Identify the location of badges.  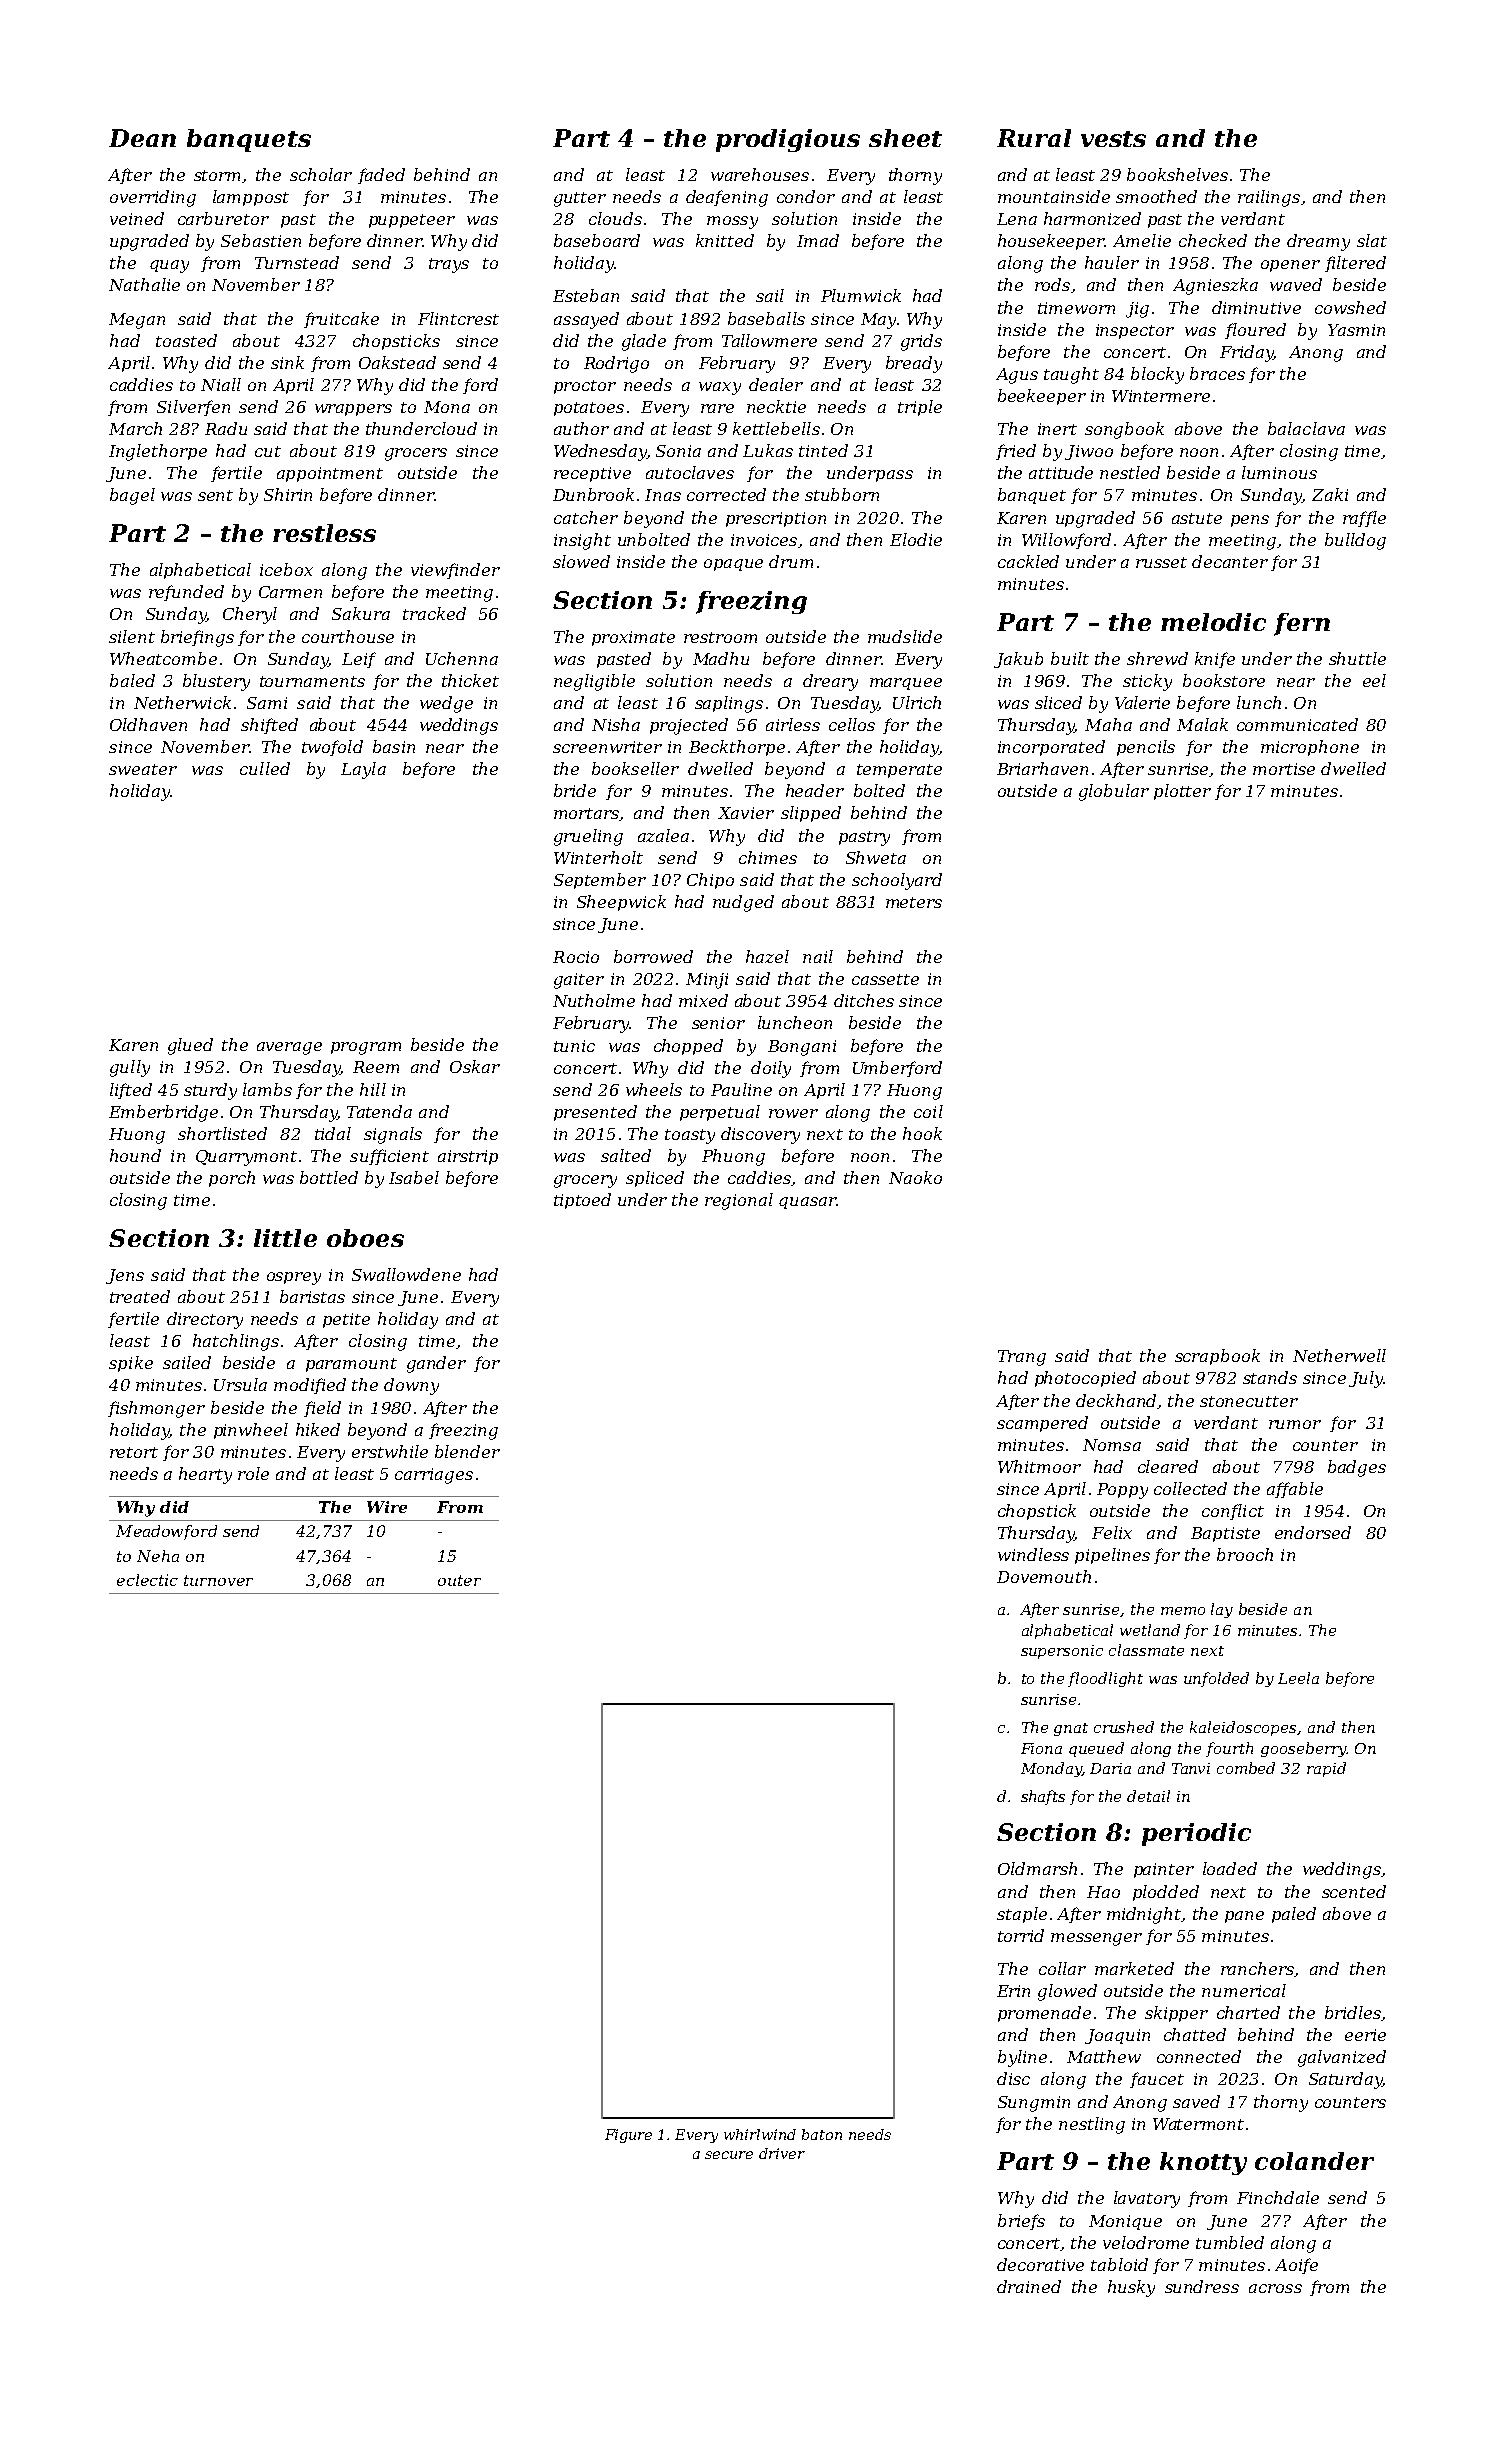
(1357, 1468).
